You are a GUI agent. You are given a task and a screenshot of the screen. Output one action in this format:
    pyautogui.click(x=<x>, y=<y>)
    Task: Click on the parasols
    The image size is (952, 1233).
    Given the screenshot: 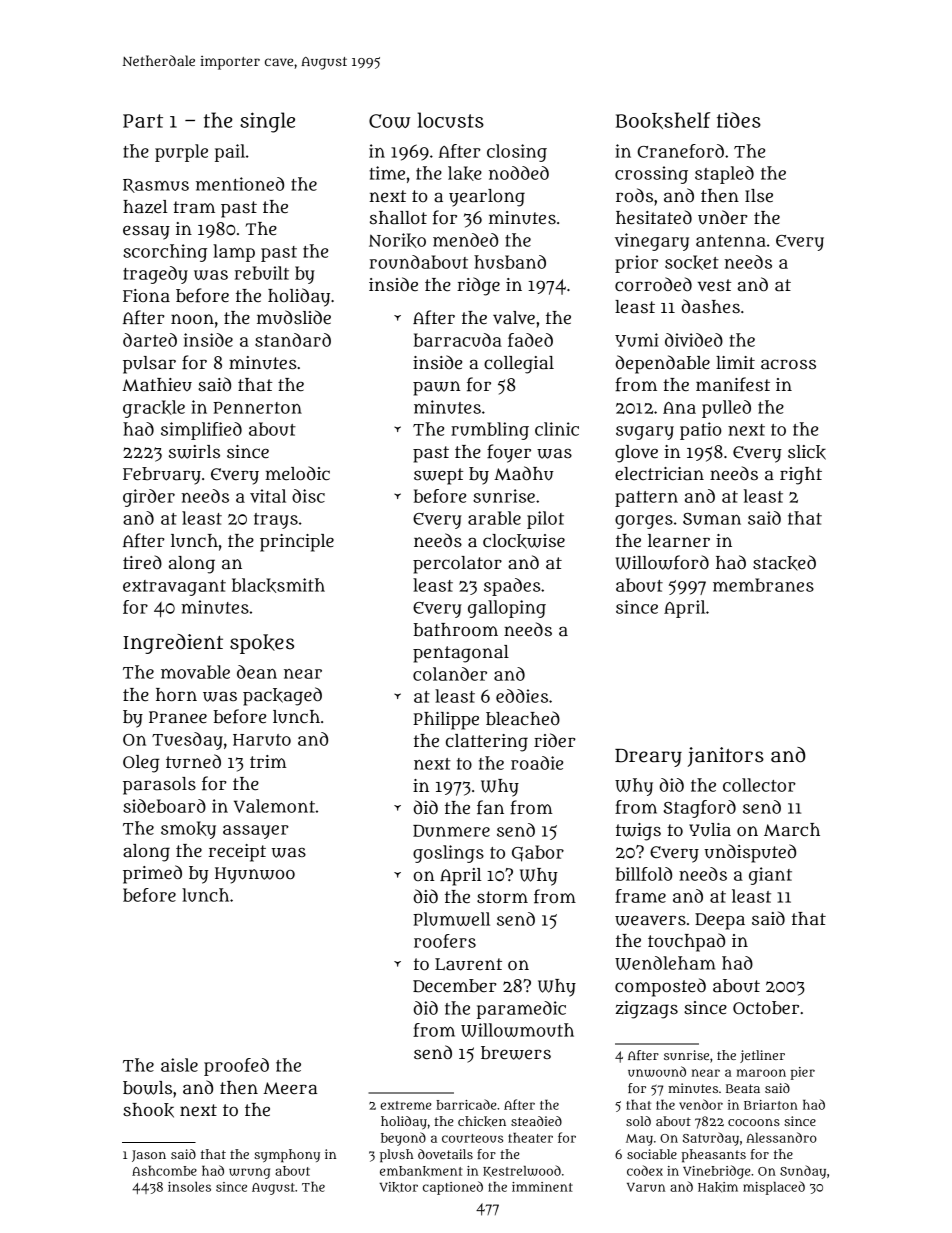 What is the action you would take?
    pyautogui.click(x=159, y=786)
